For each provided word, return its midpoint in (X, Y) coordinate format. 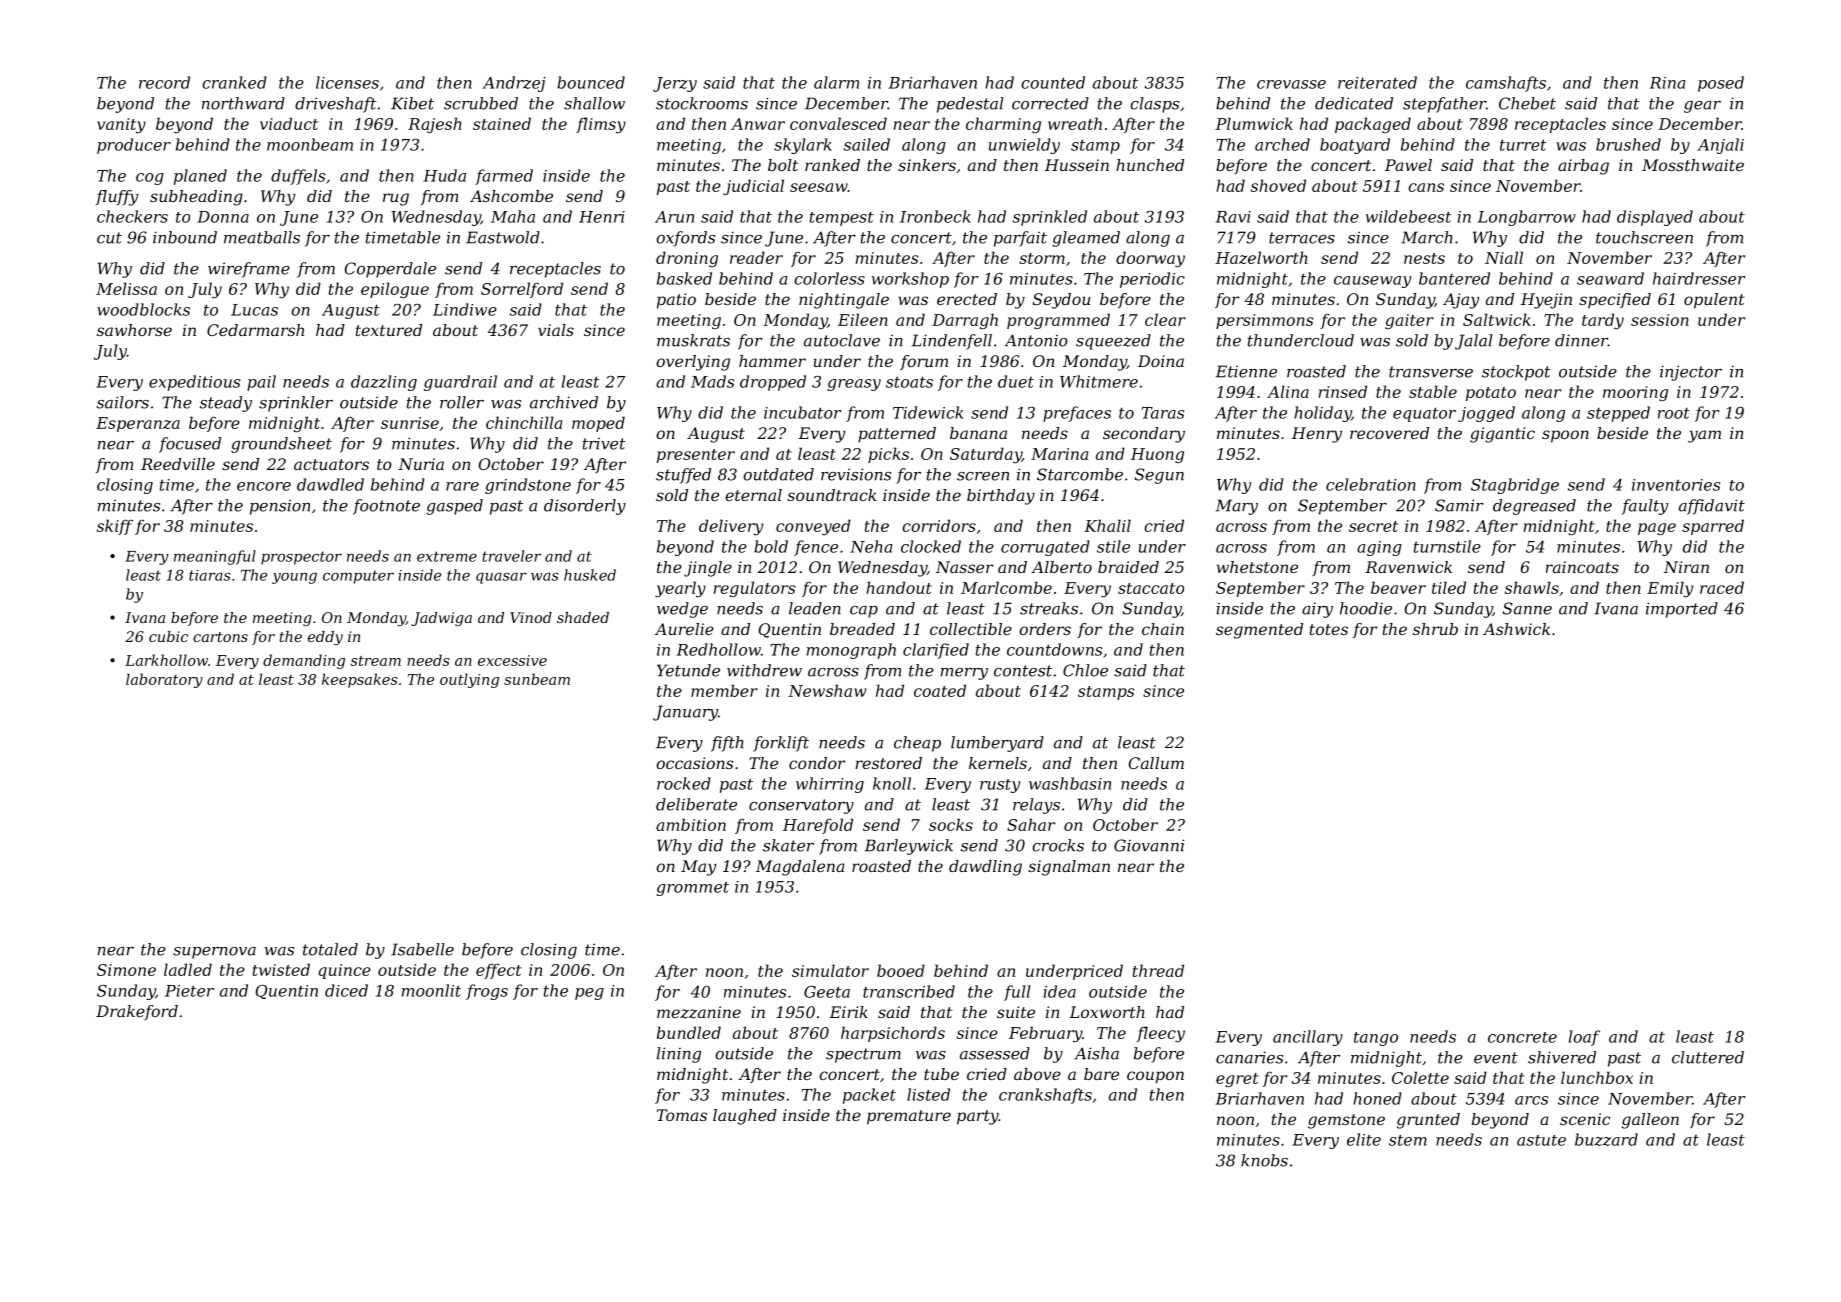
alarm (836, 82)
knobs (1264, 1160)
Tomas (682, 1115)
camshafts (1506, 84)
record (164, 82)
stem (1408, 1140)
